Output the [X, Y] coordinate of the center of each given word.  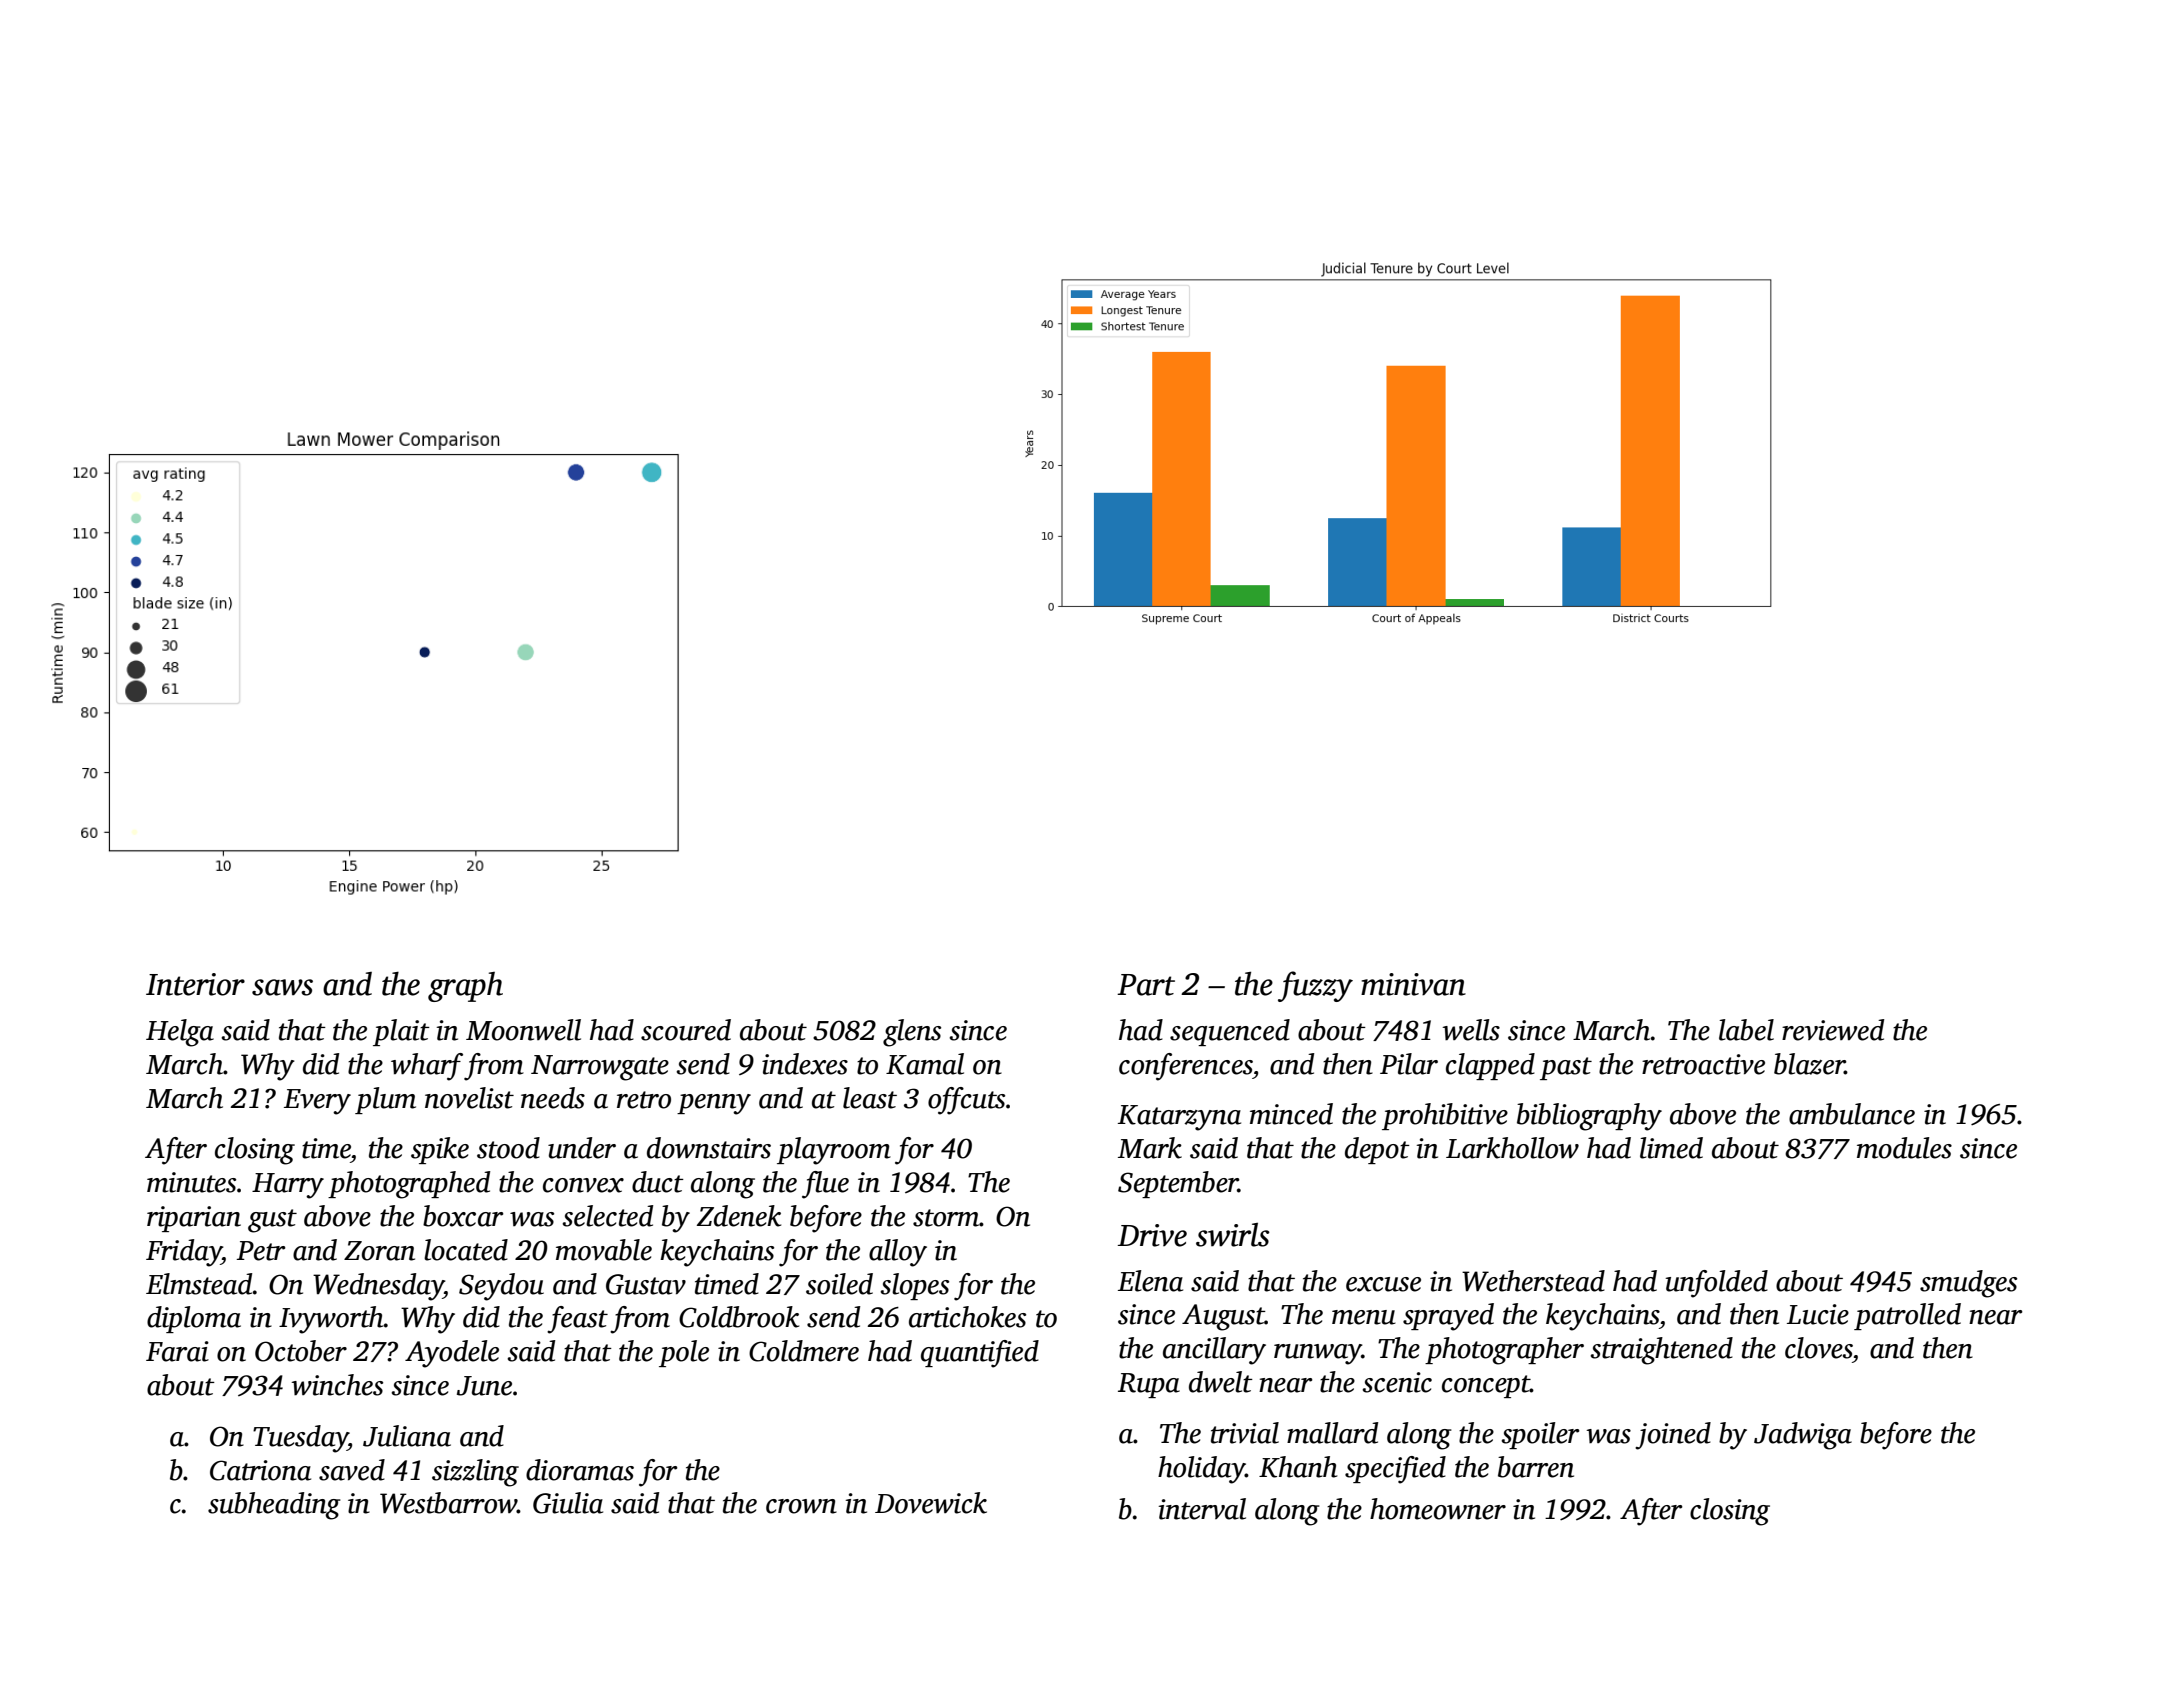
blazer [1809, 1064]
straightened [1661, 1351]
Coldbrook [739, 1317]
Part [1146, 985]
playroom [834, 1151]
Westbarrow [448, 1503]
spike [440, 1150]
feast [577, 1320]
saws [282, 987]
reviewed [1833, 1030]
